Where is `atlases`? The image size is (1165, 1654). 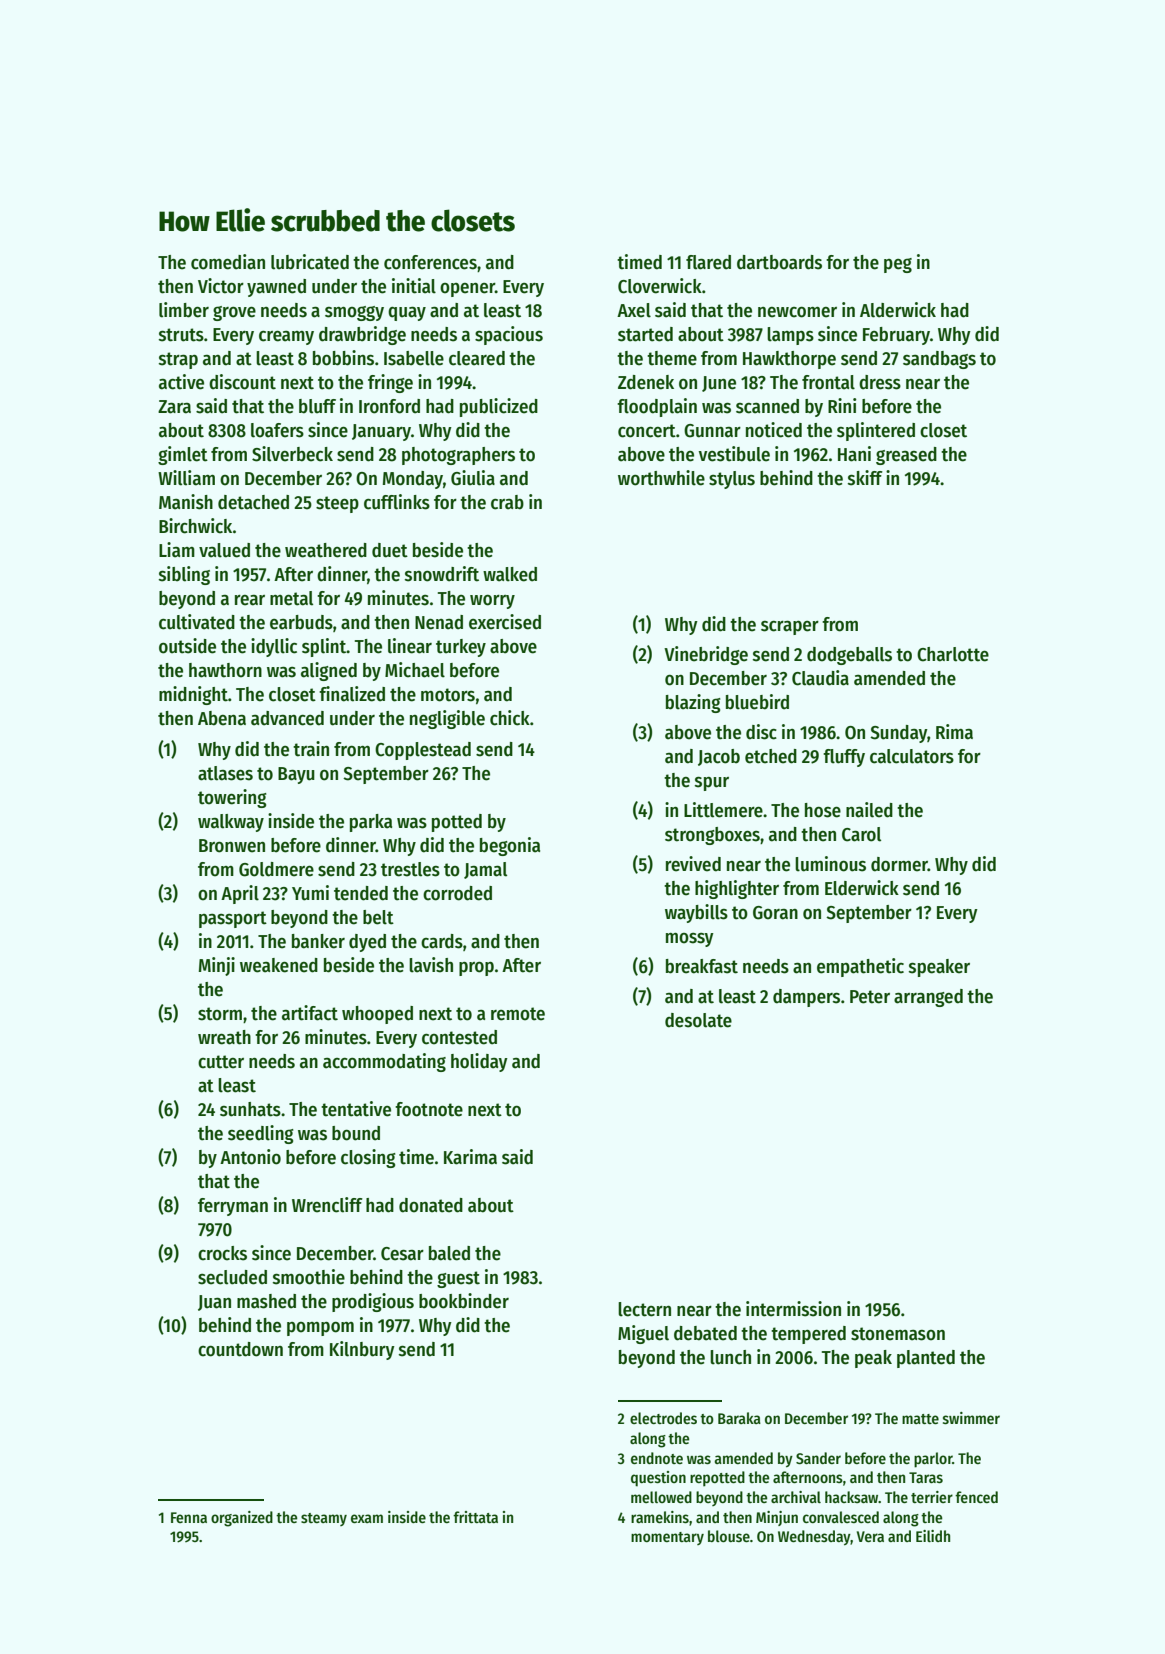 atlases is located at coordinates (225, 773).
